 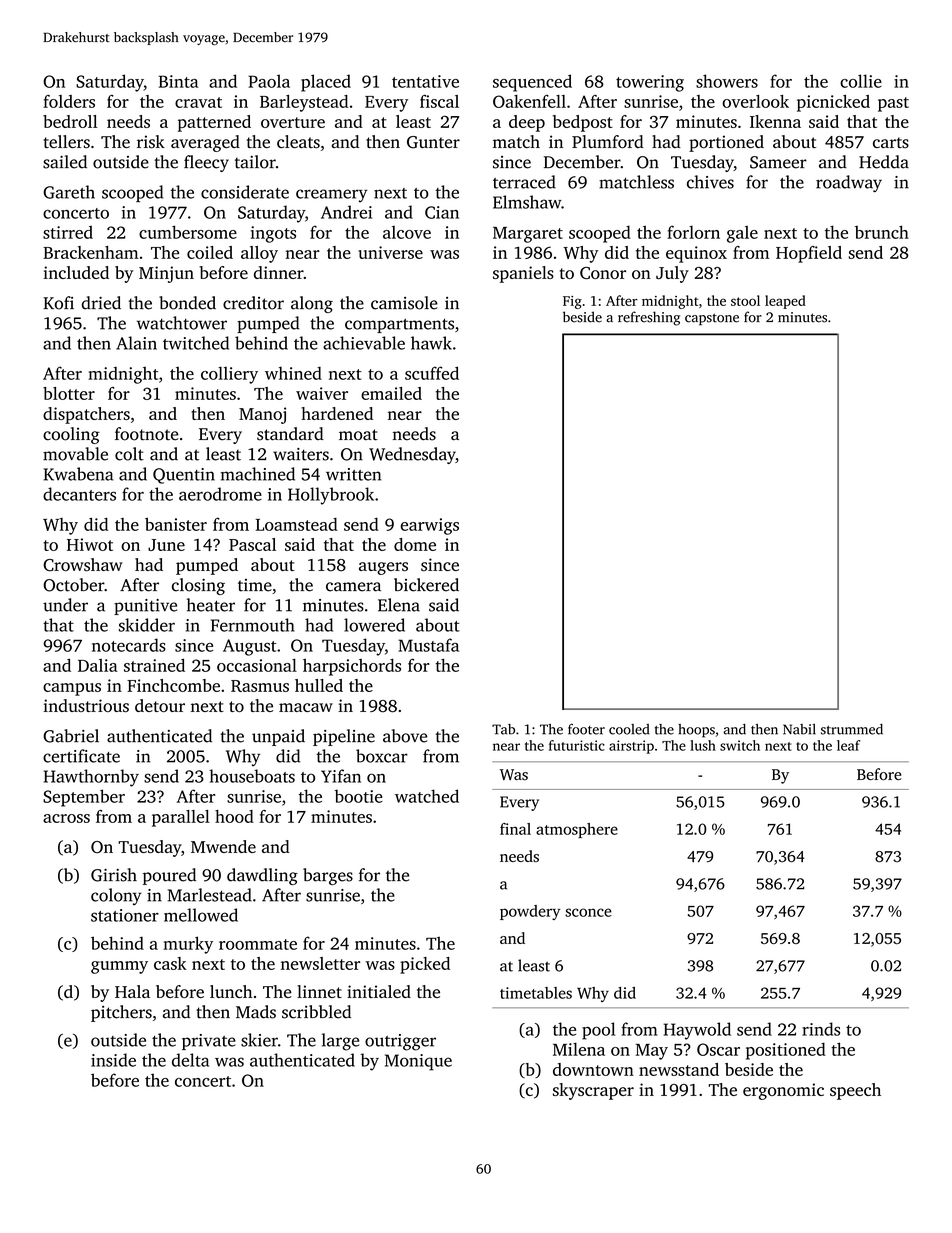 I want to click on ergonomic, so click(x=783, y=1091).
